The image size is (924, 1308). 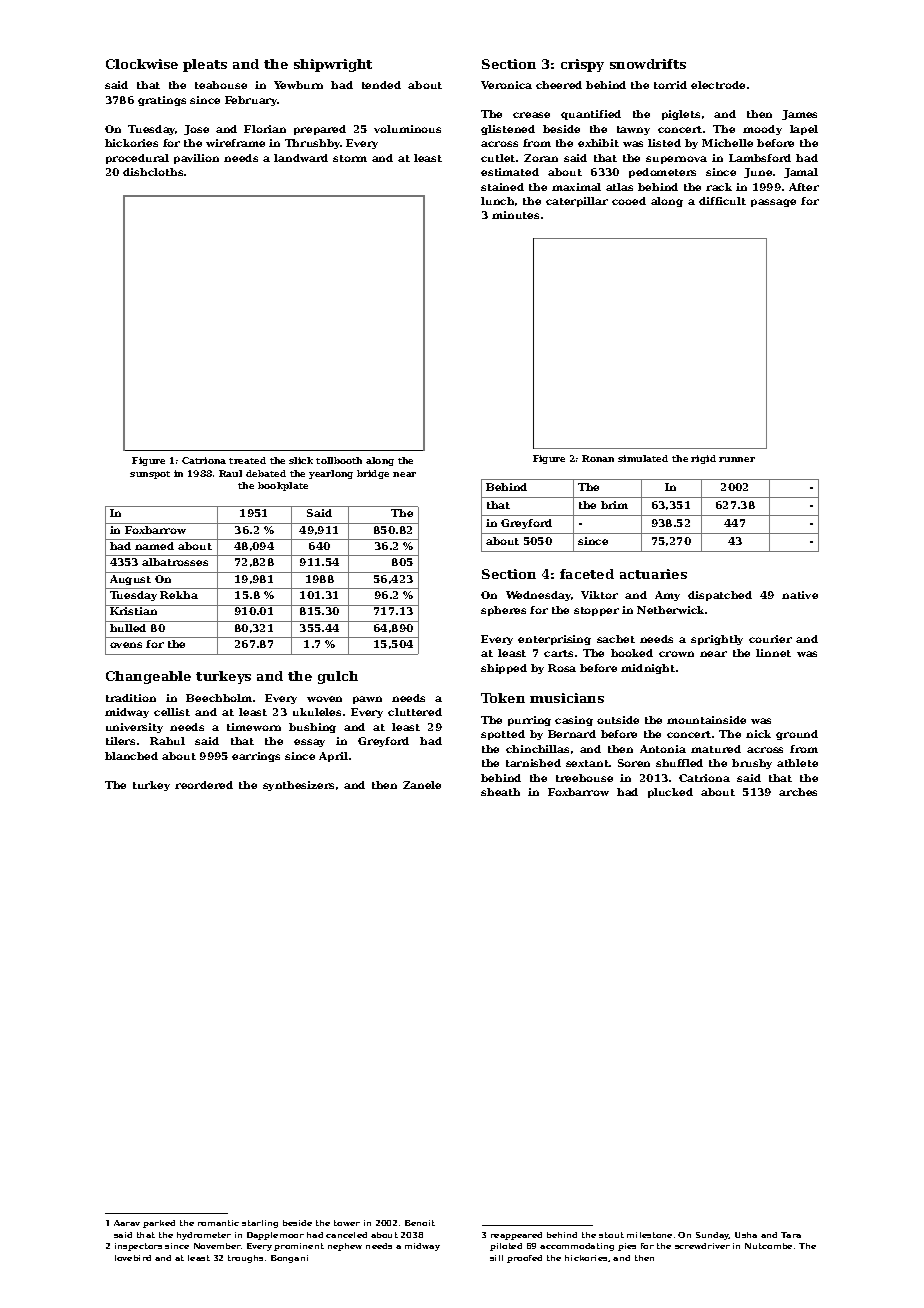 I want to click on treated, so click(x=247, y=460).
